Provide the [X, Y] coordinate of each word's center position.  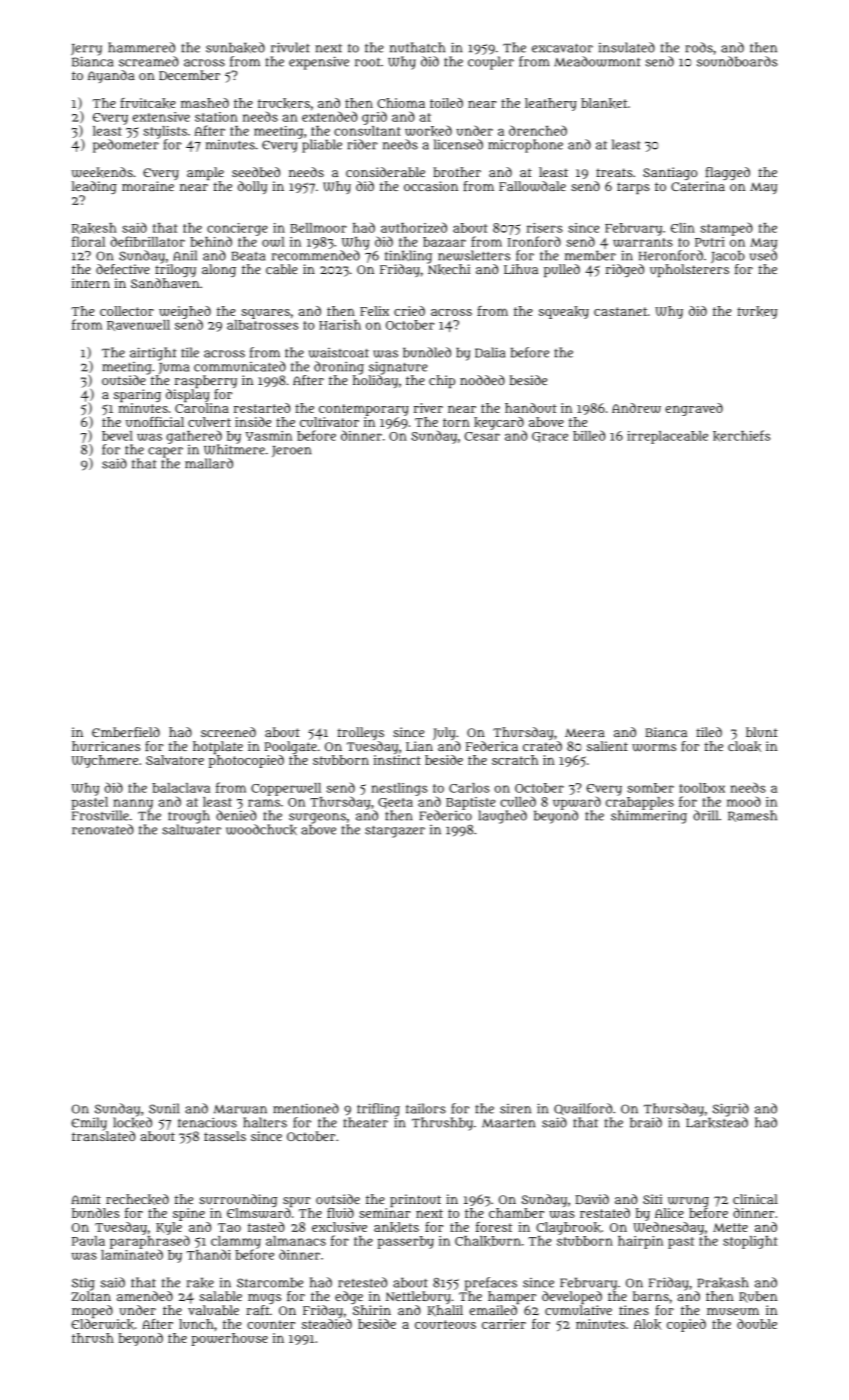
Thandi [209, 1255]
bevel [117, 436]
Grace [550, 437]
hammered [141, 47]
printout [415, 1200]
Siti [652, 1199]
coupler [491, 63]
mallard [209, 463]
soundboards [737, 61]
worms [654, 748]
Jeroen [291, 451]
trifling [378, 1110]
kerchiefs [741, 436]
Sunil [164, 1108]
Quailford [583, 1109]
